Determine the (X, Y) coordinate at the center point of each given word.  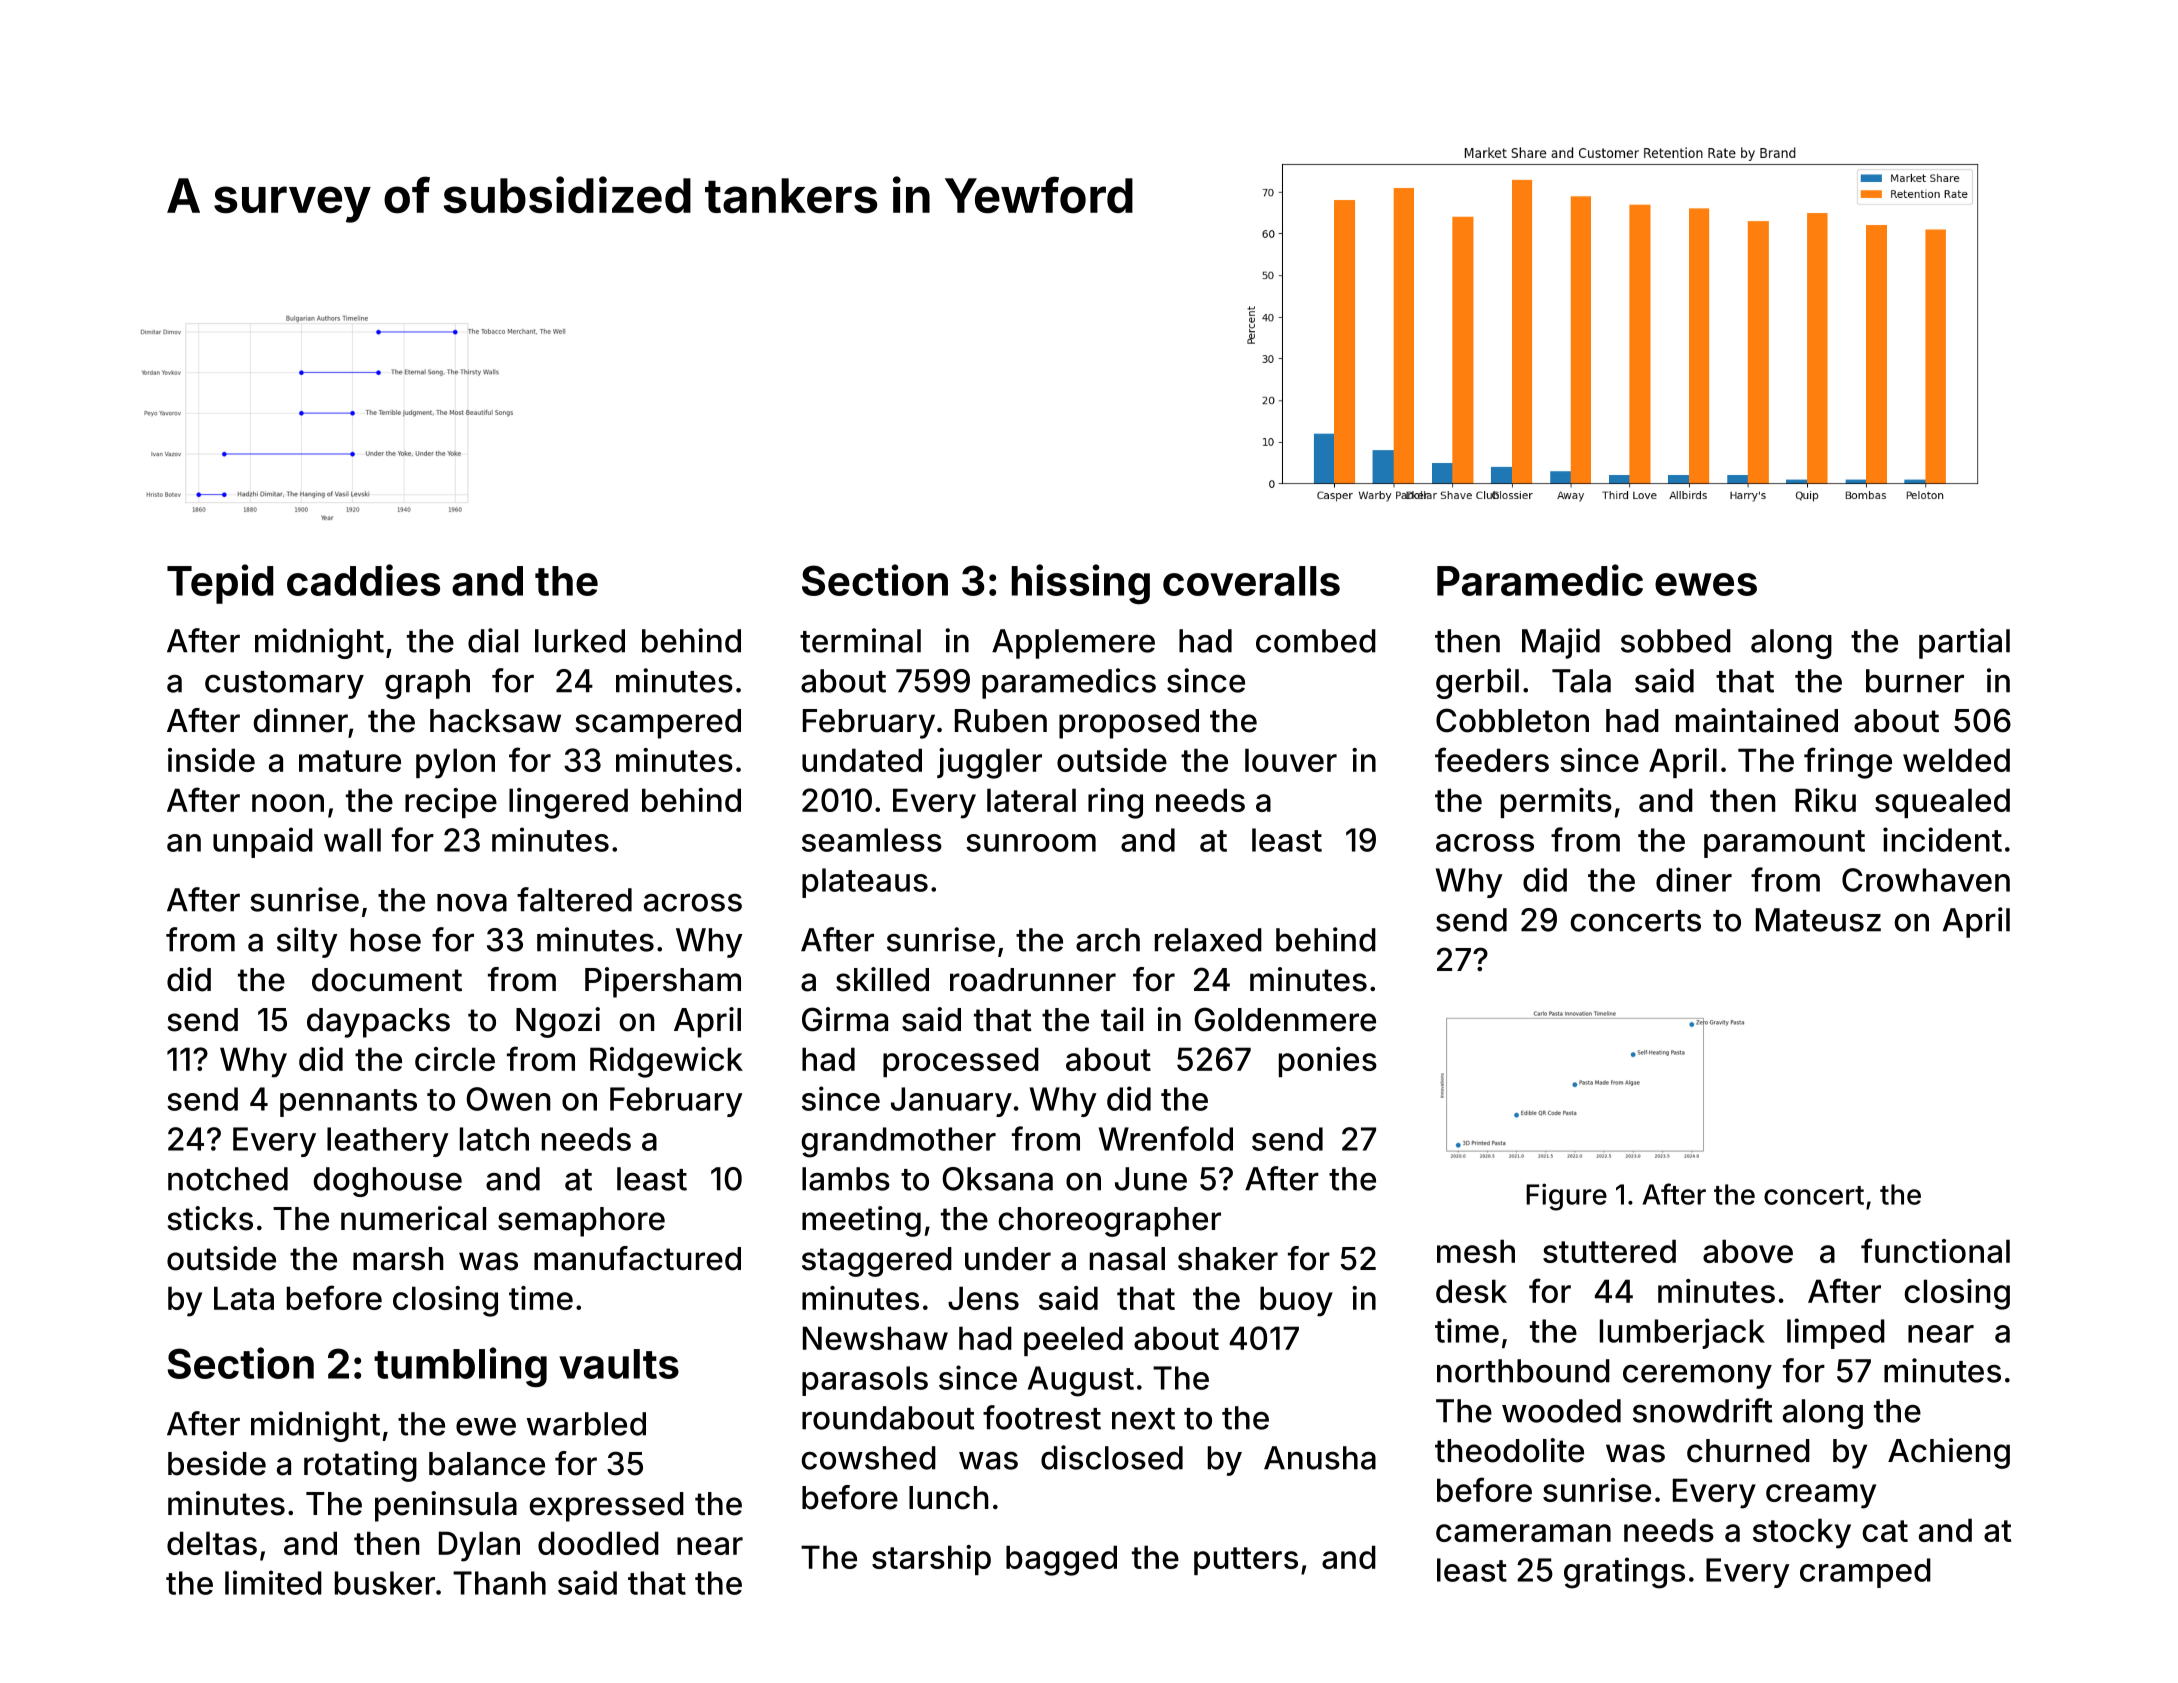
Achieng (1949, 1453)
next (1143, 1419)
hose (386, 940)
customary (284, 685)
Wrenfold (1166, 1138)
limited (273, 1582)
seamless (872, 840)
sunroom (1031, 843)
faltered (574, 899)
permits (1556, 803)
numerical (413, 1218)
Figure (1566, 1197)
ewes (1706, 584)
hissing (1081, 584)
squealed (1942, 803)
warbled (586, 1424)
